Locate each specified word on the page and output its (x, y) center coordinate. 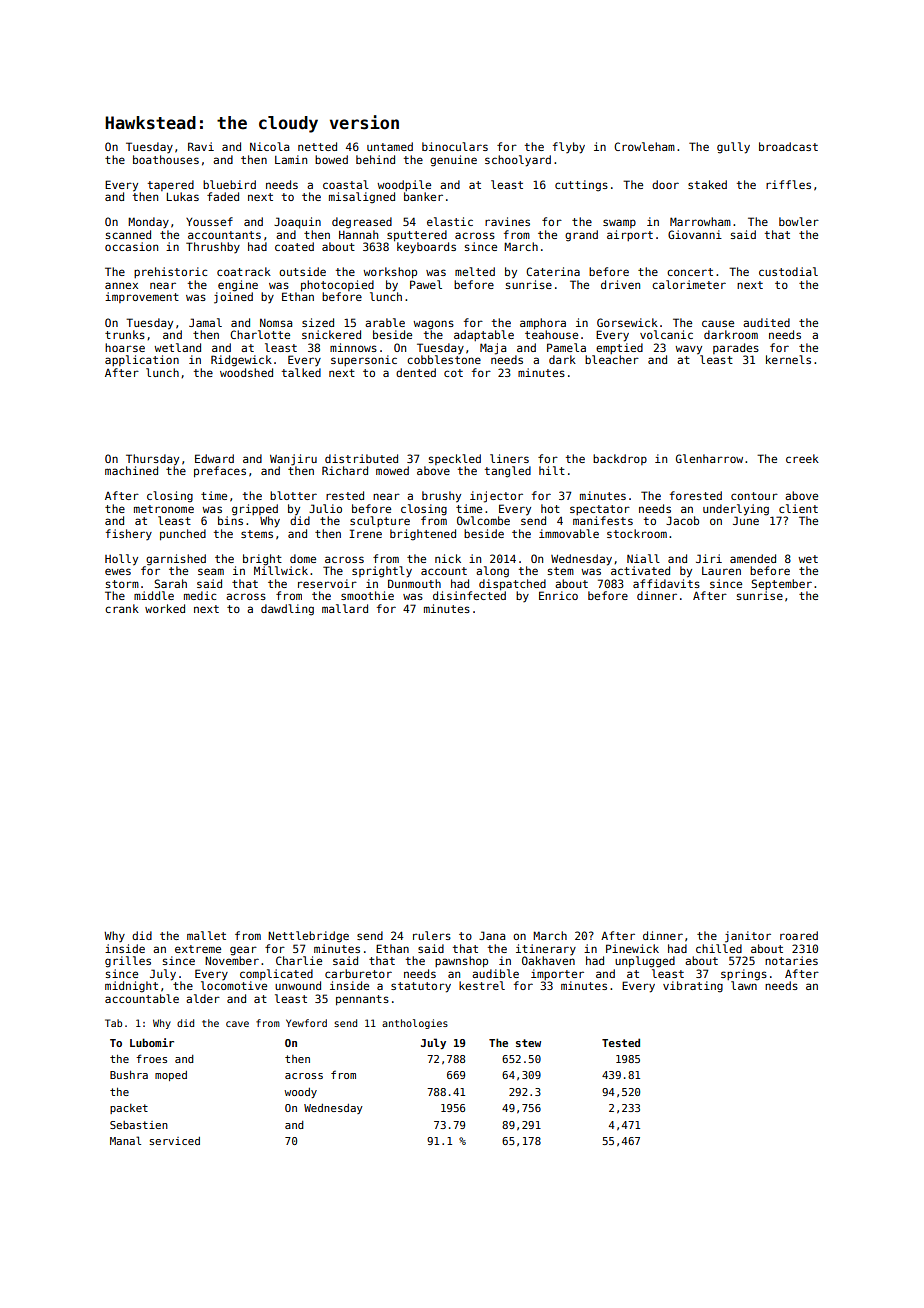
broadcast (788, 146)
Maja (493, 349)
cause (718, 323)
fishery (129, 534)
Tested (621, 1042)
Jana (492, 935)
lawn (744, 985)
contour (754, 496)
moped (171, 1076)
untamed (390, 146)
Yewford (306, 1023)
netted (317, 146)
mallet (206, 935)
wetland (177, 347)
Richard (345, 470)
